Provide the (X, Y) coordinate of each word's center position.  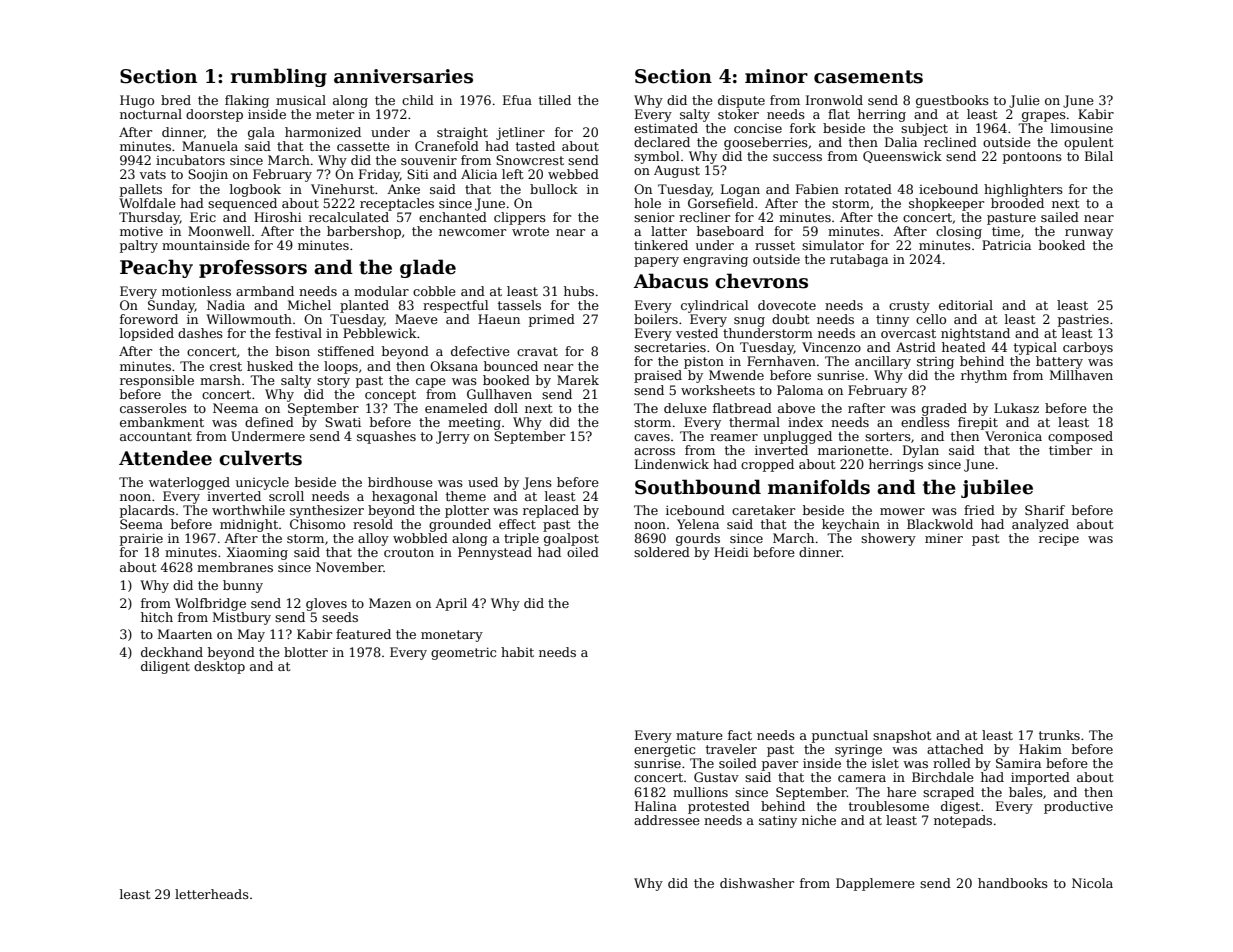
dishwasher (757, 883)
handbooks (1013, 883)
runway (1089, 234)
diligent (165, 667)
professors (253, 268)
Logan (740, 190)
